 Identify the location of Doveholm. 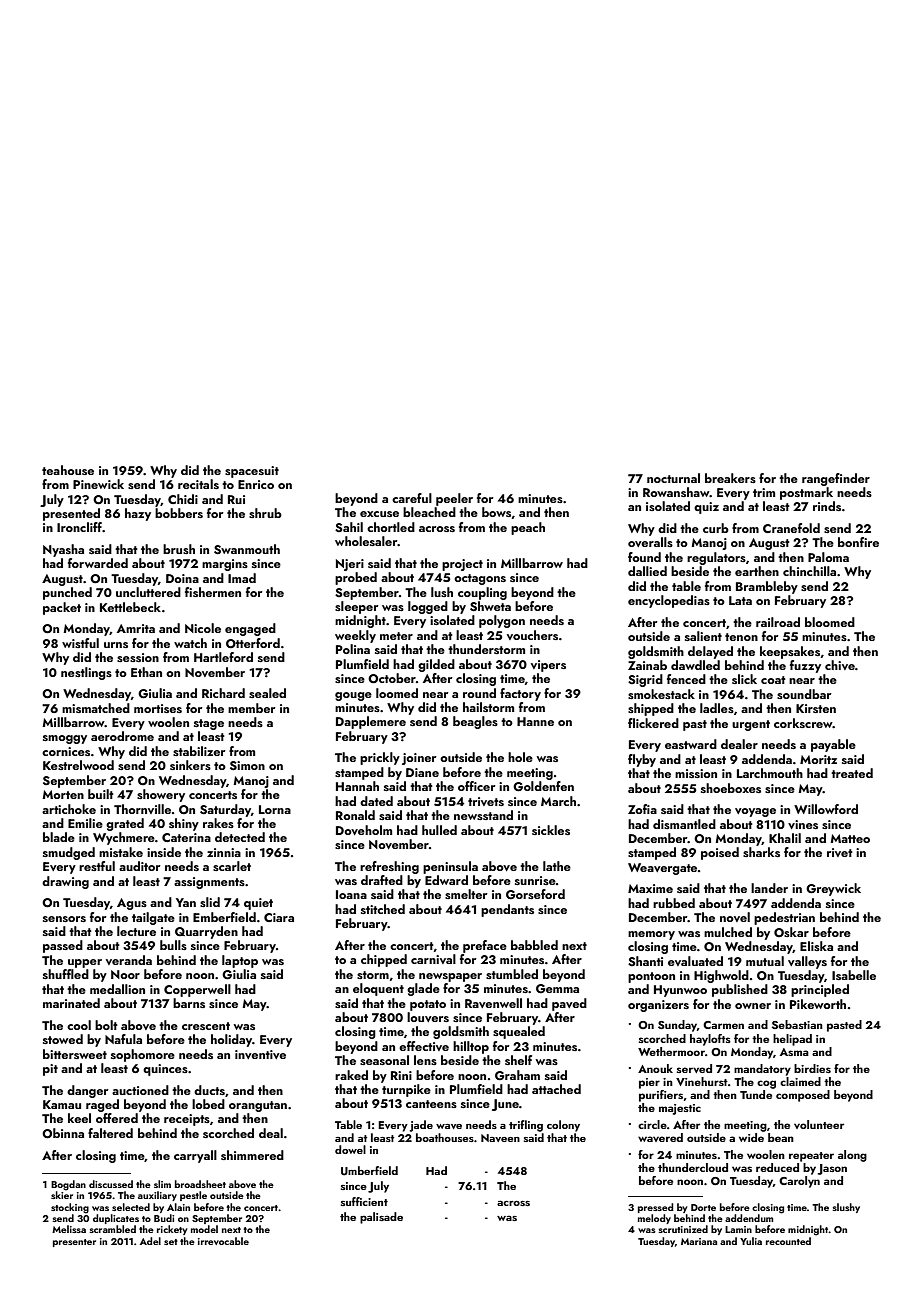
(364, 830).
